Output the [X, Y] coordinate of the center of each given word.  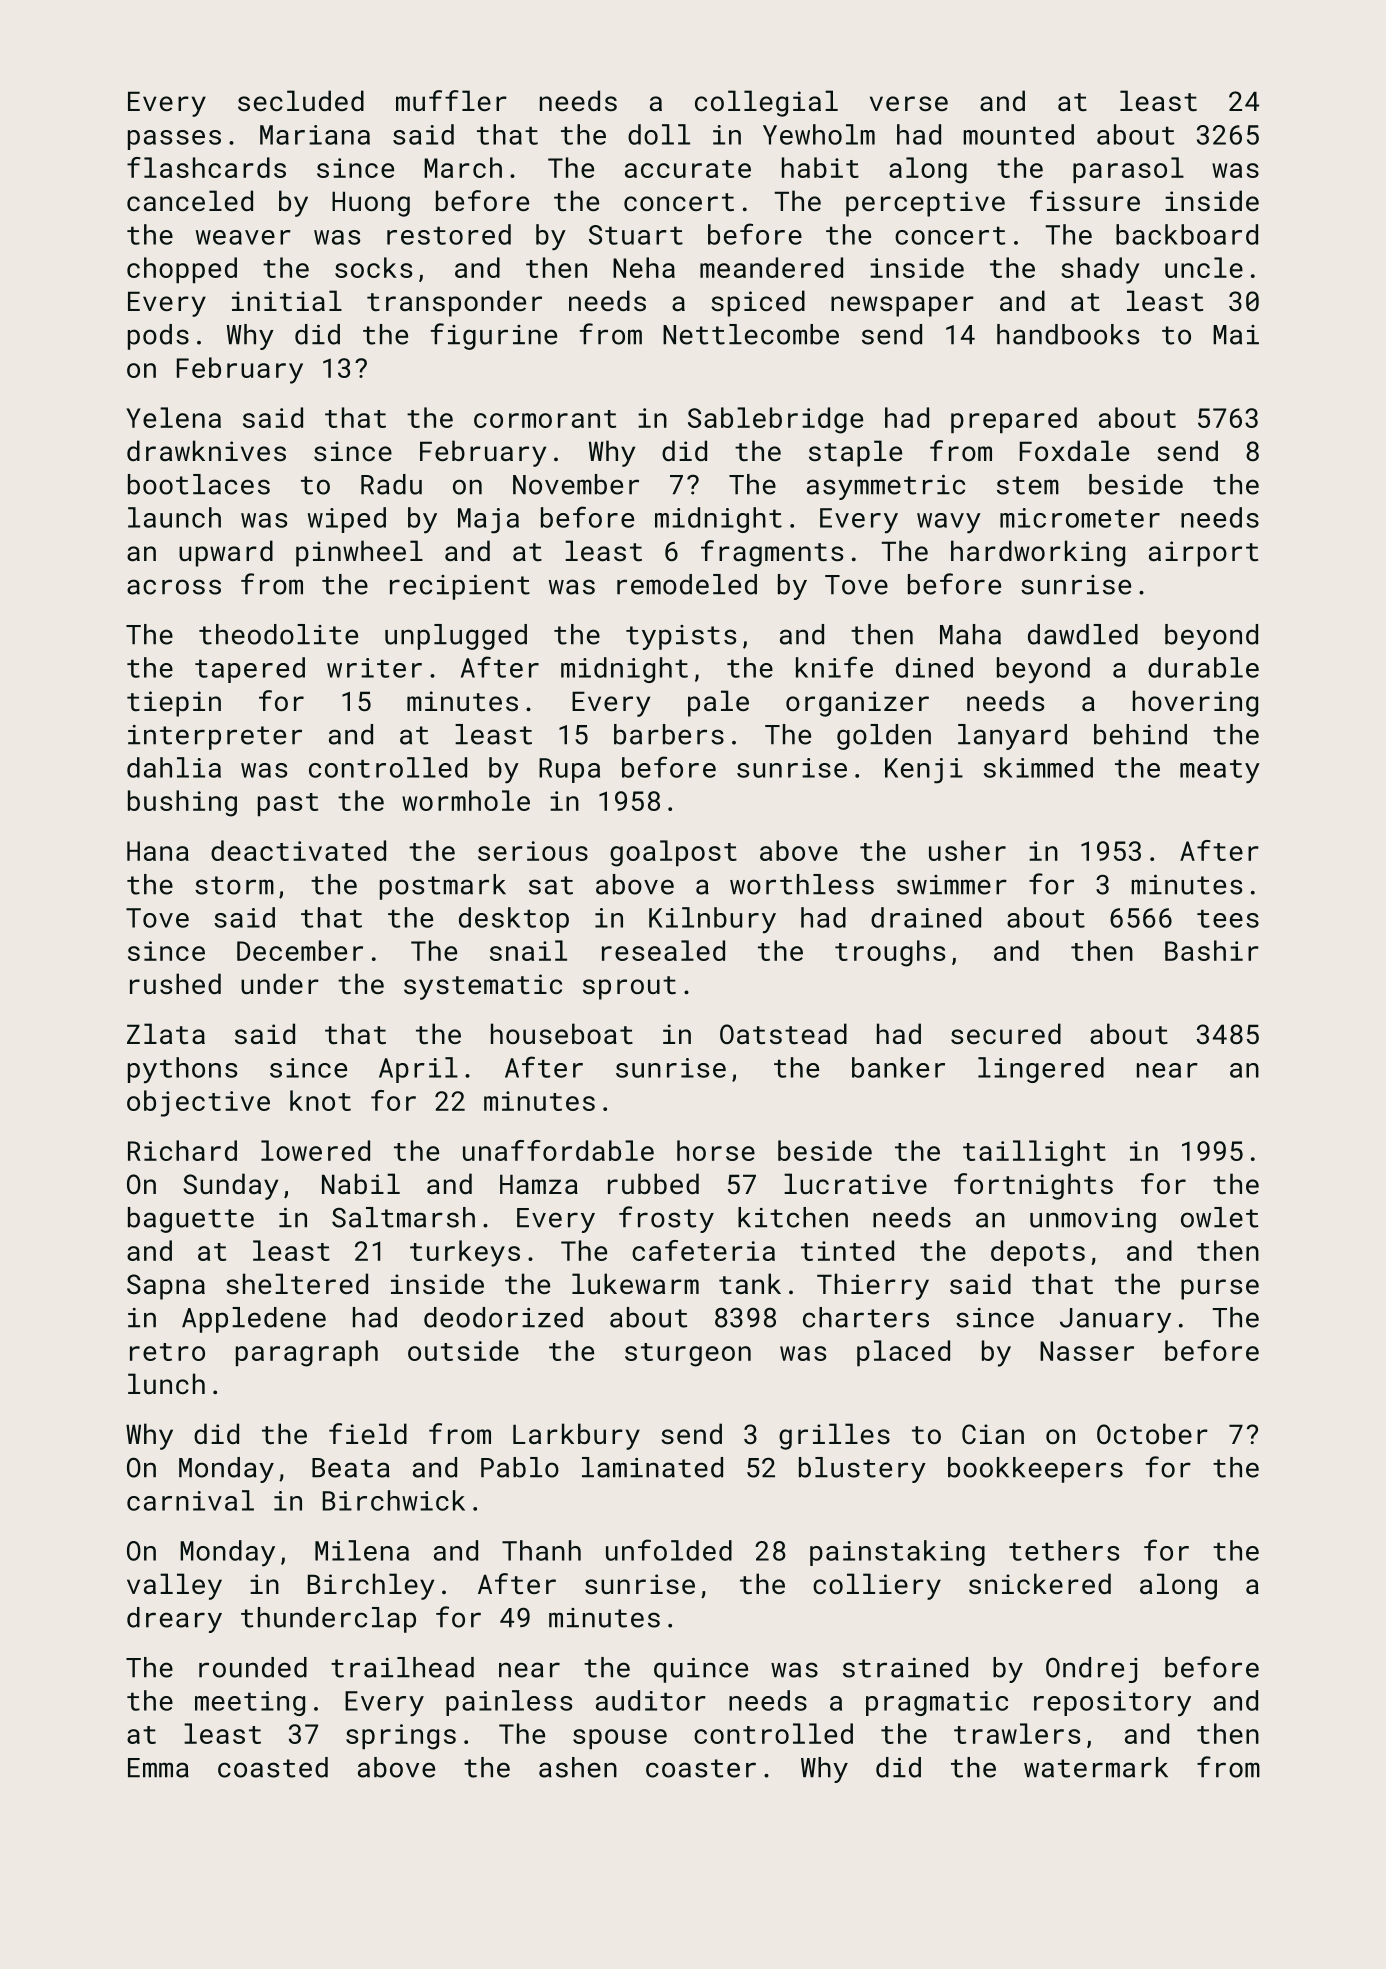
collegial [766, 103]
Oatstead [783, 1034]
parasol [1128, 170]
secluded [301, 100]
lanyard [1012, 737]
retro [167, 1352]
